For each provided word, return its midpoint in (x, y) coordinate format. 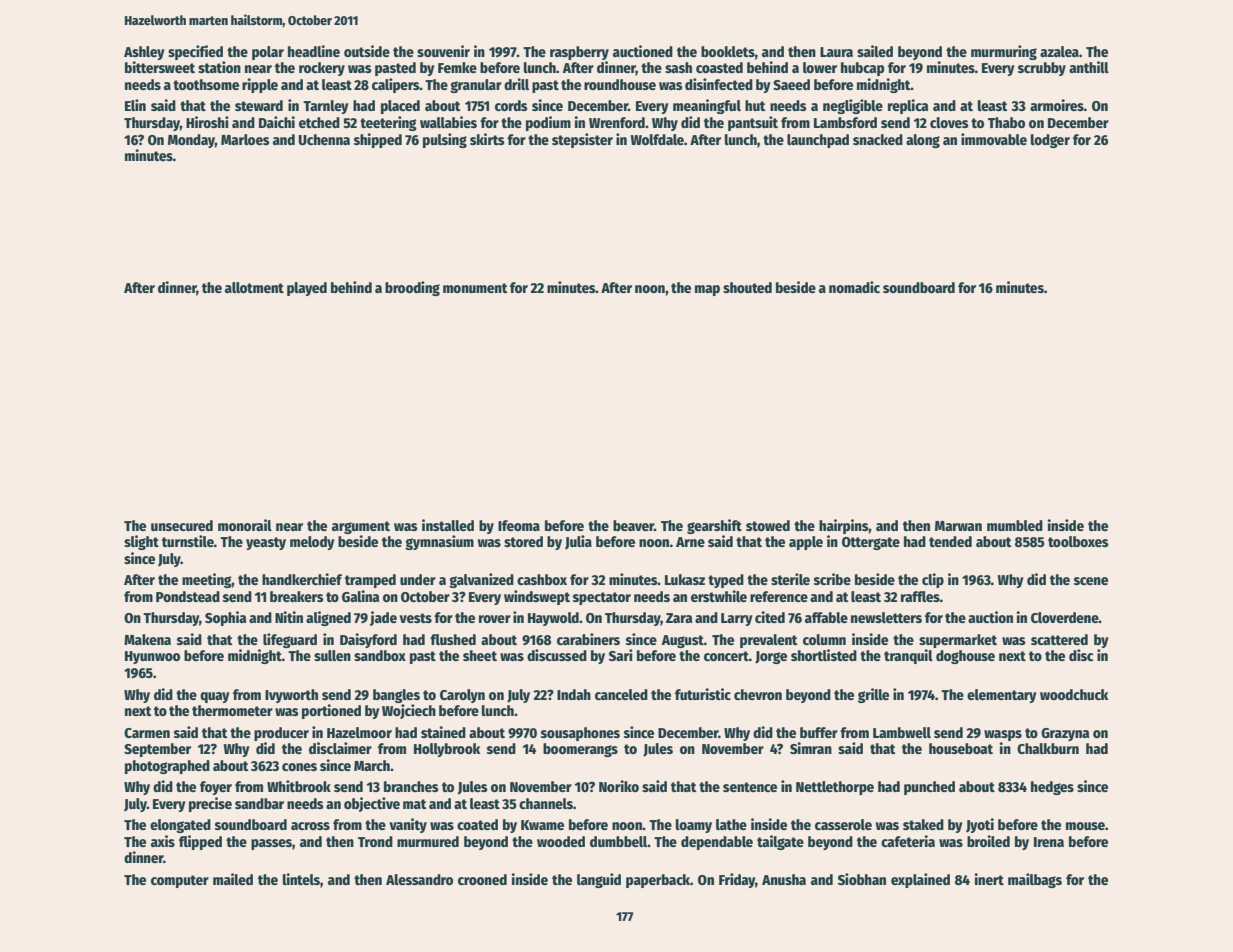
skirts (487, 139)
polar (268, 53)
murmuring (1004, 52)
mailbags (1035, 880)
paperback (658, 881)
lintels (301, 879)
